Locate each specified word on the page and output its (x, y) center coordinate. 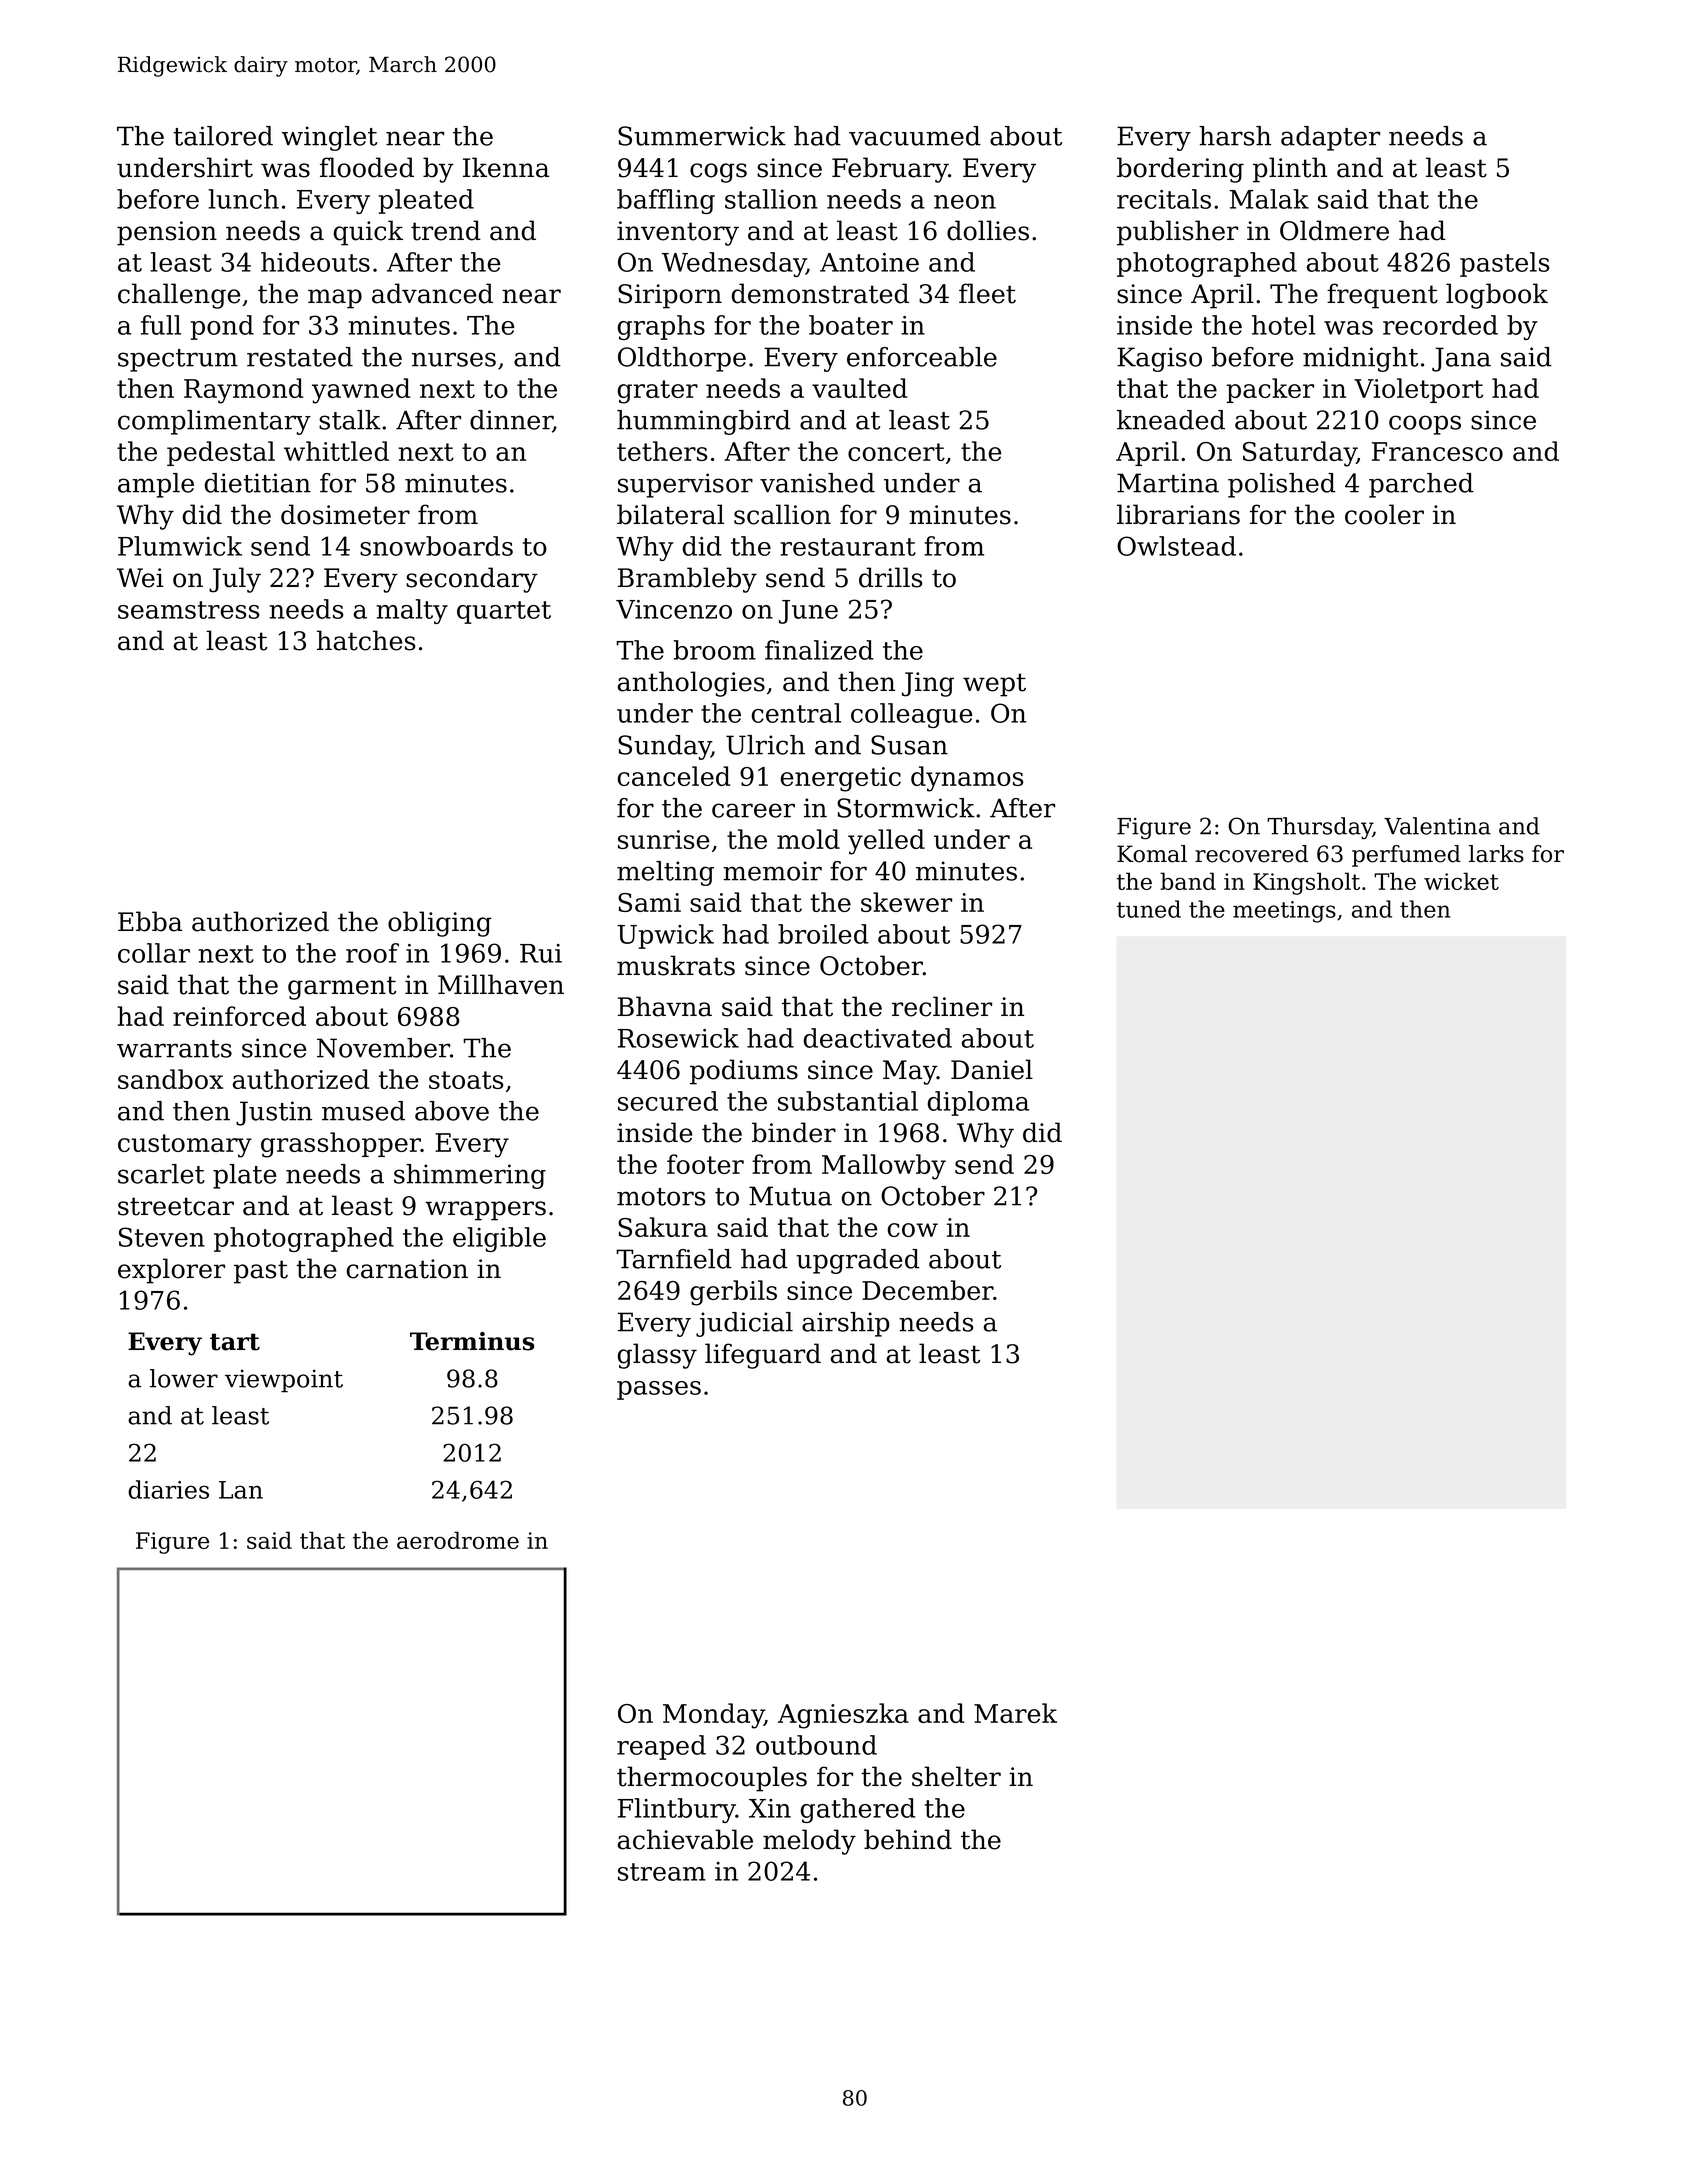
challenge (179, 296)
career (753, 810)
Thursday (1320, 828)
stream (662, 1872)
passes (659, 1390)
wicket (1461, 881)
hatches (366, 640)
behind (908, 1839)
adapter (1330, 138)
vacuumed (915, 136)
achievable (685, 1839)
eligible (499, 1239)
